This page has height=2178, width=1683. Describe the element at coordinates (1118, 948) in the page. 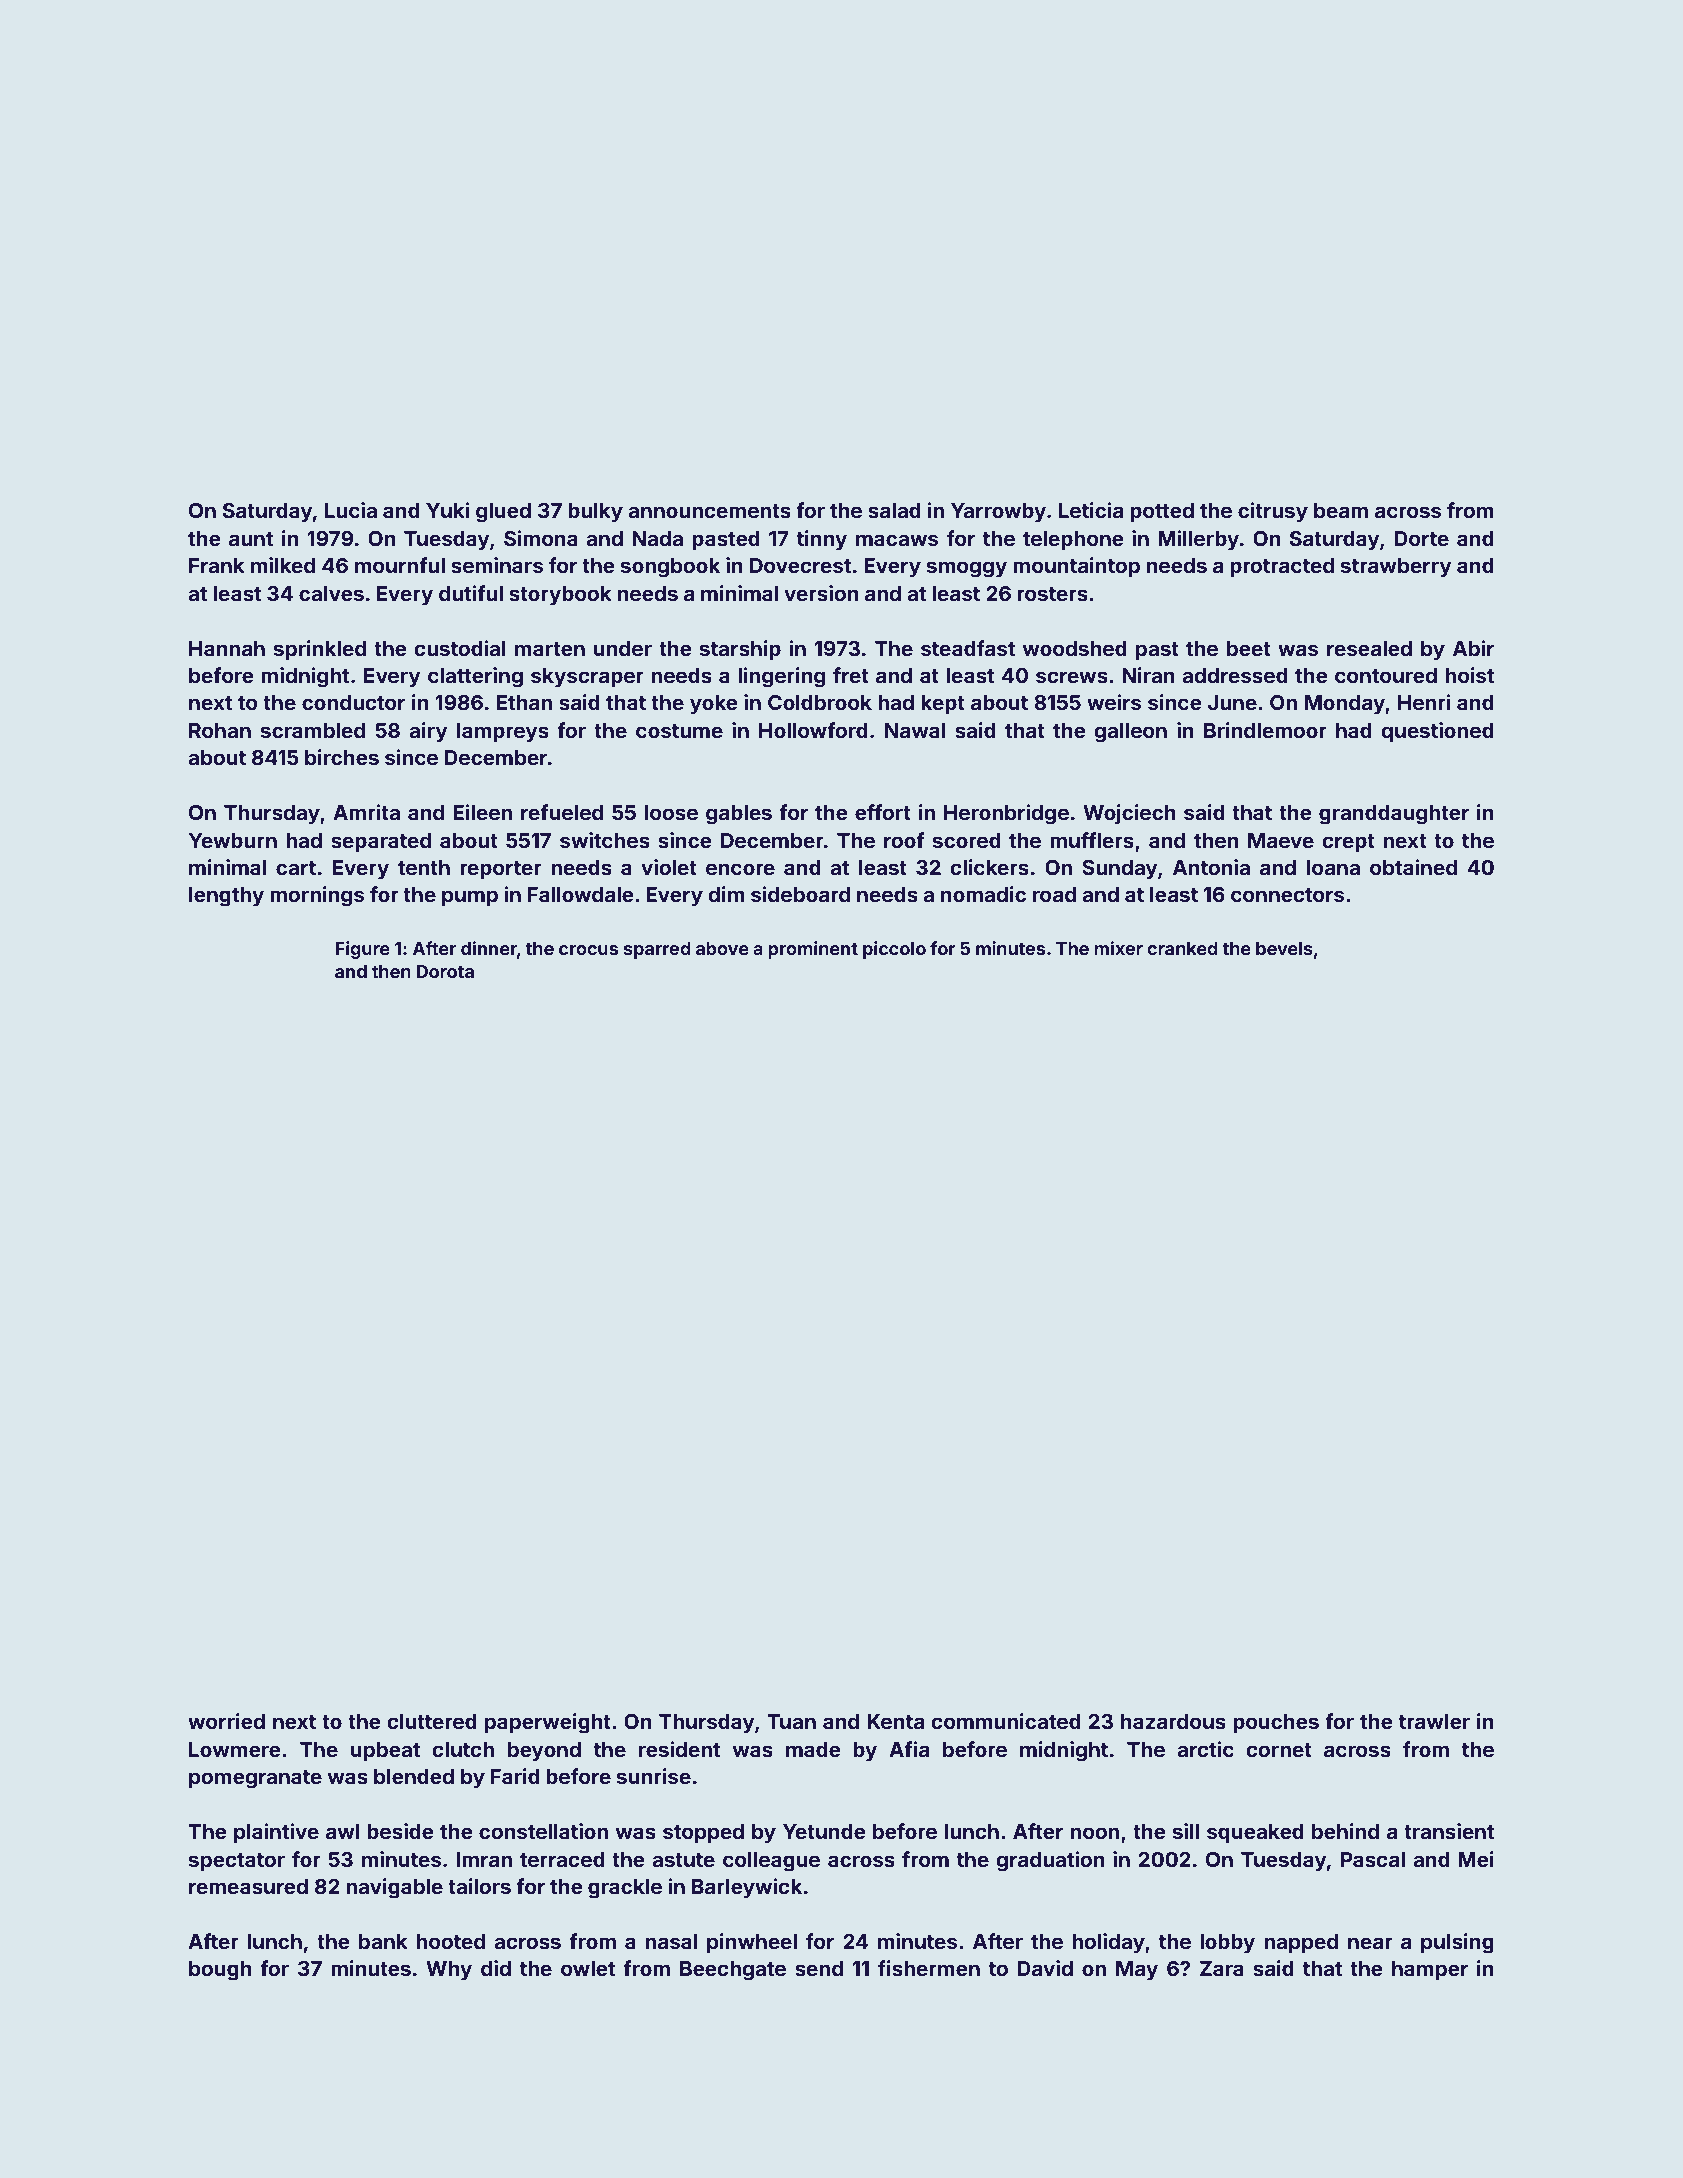

I see `mixer` at that location.
